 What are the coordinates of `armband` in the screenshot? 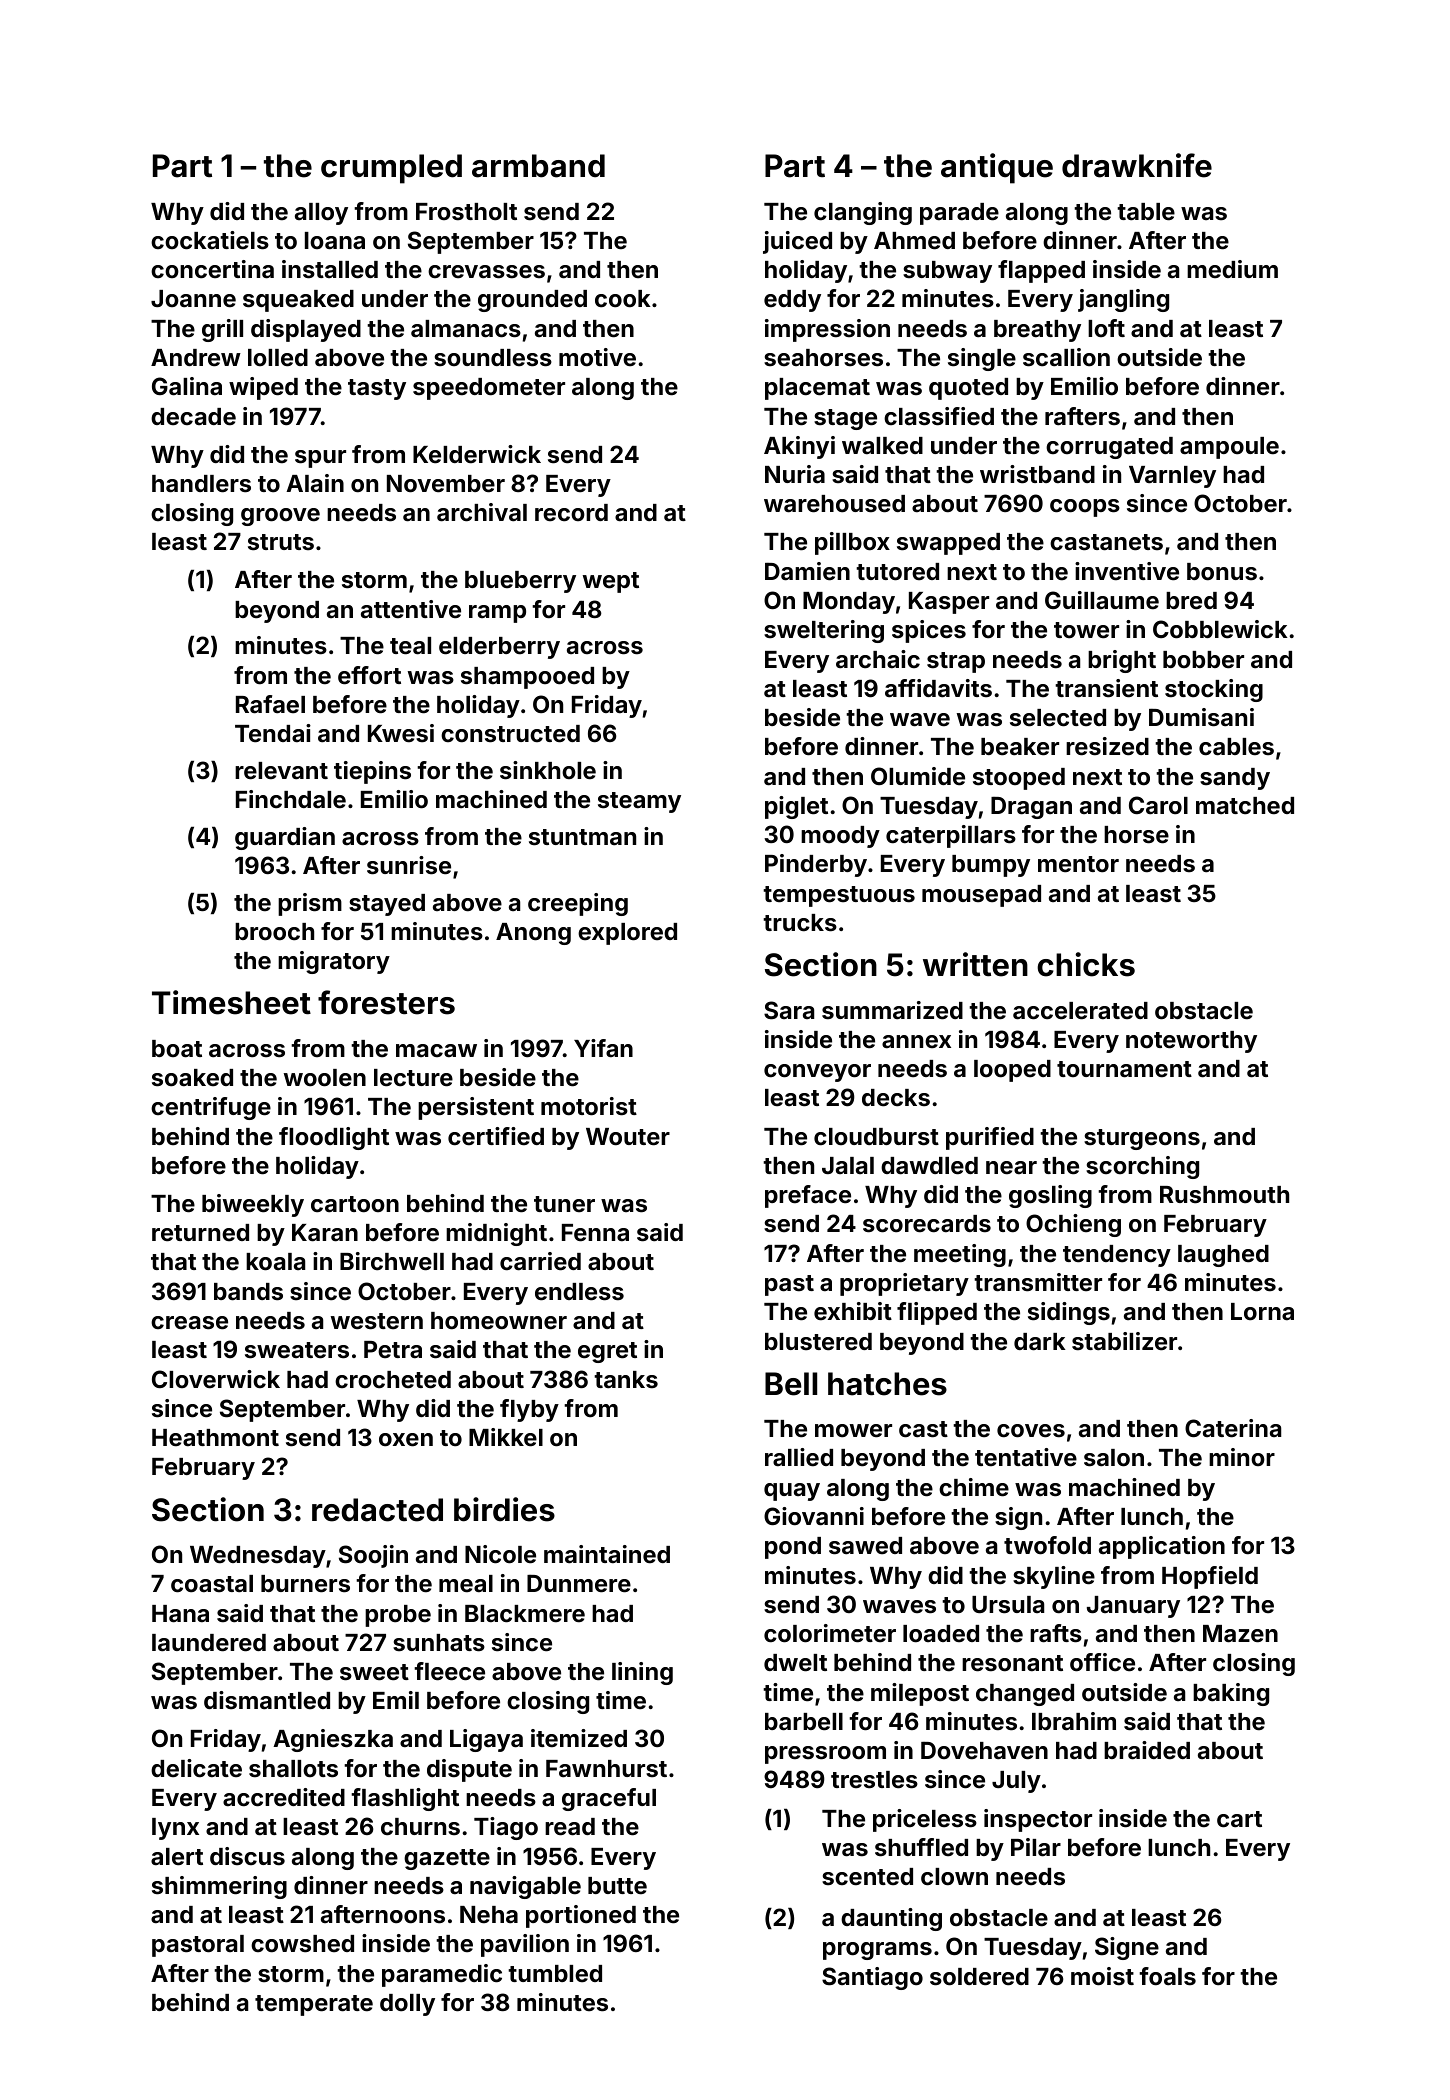 It's located at (538, 166).
